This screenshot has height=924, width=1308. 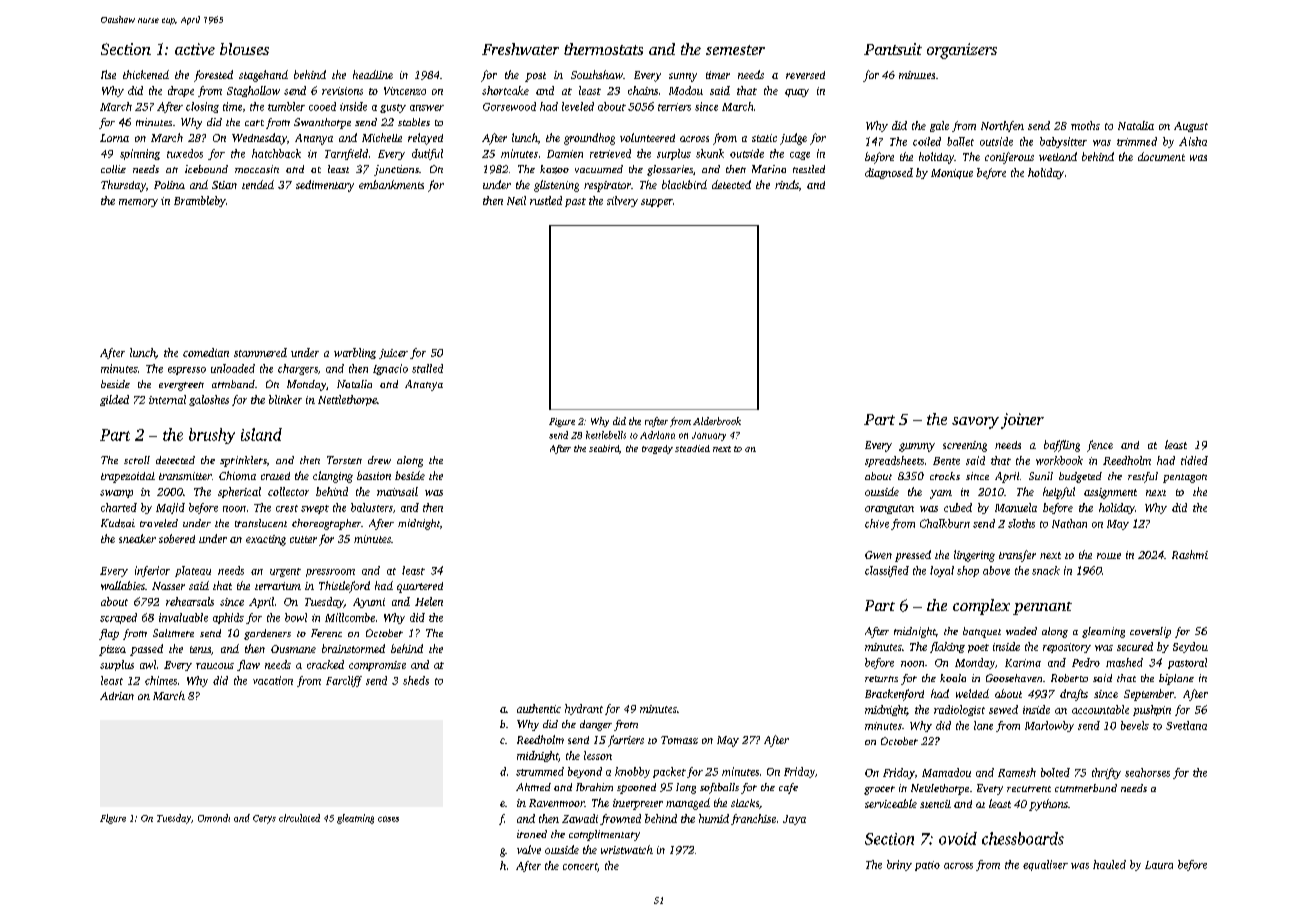 What do you see at coordinates (975, 423) in the screenshot?
I see `savory` at bounding box center [975, 423].
